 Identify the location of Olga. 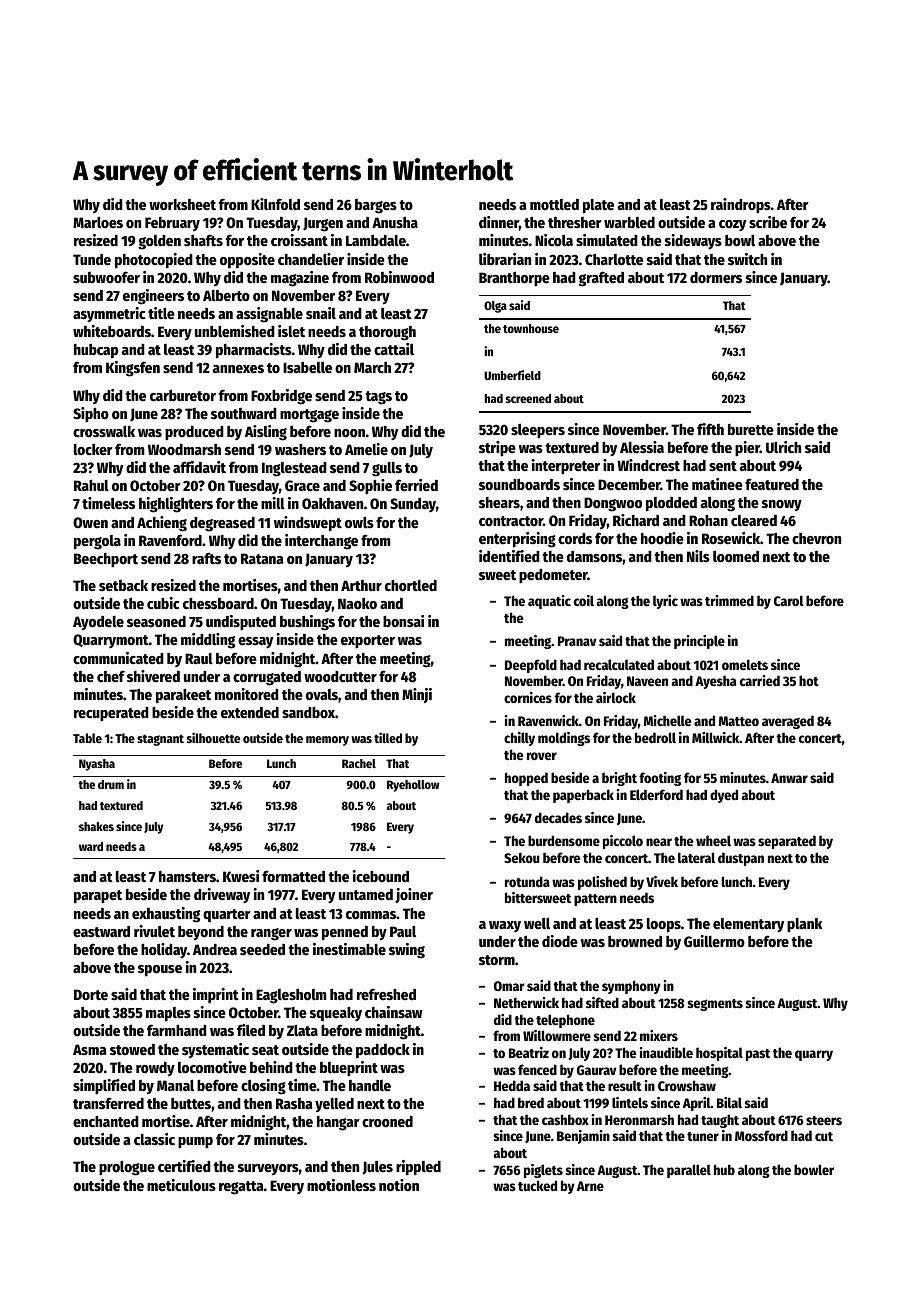
(495, 307).
